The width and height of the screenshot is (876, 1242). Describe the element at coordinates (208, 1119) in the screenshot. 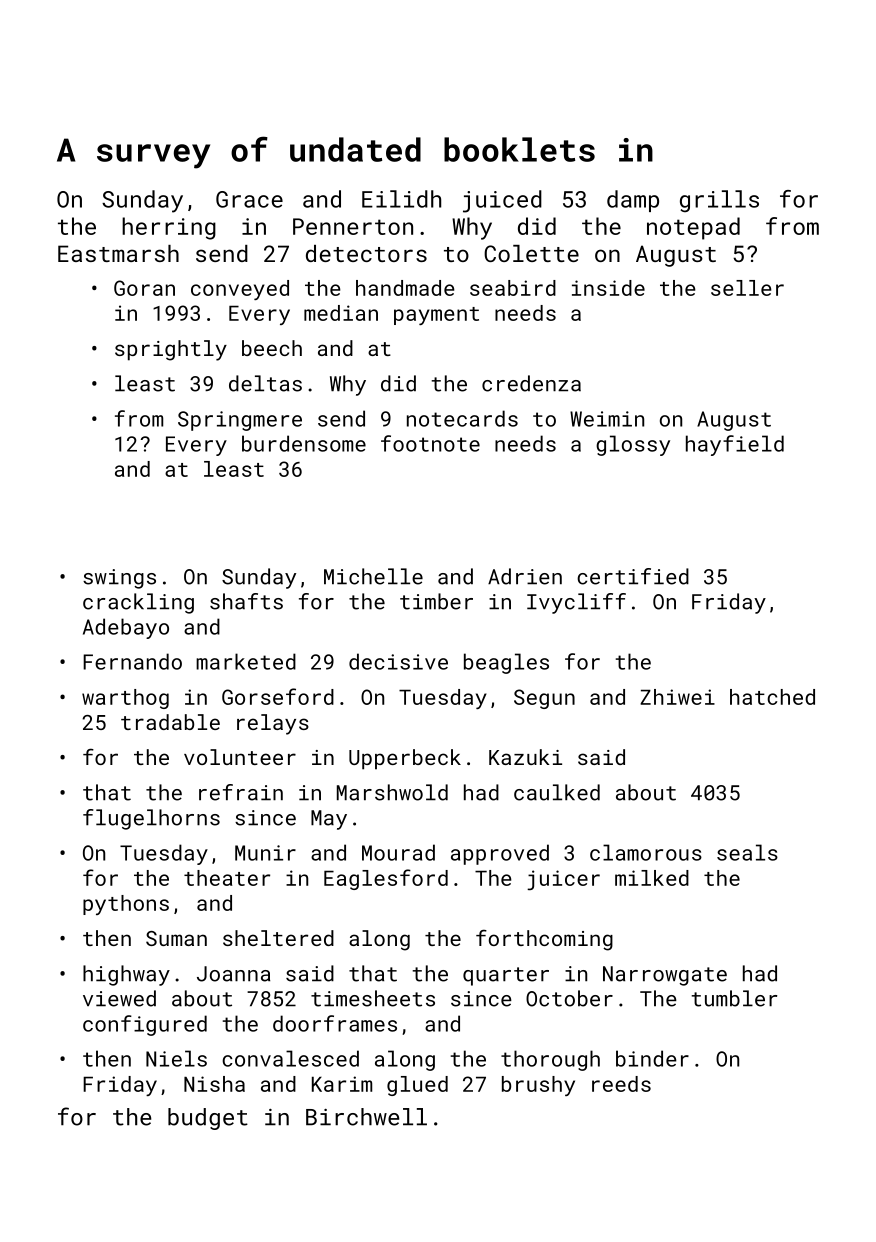

I see `budget` at that location.
